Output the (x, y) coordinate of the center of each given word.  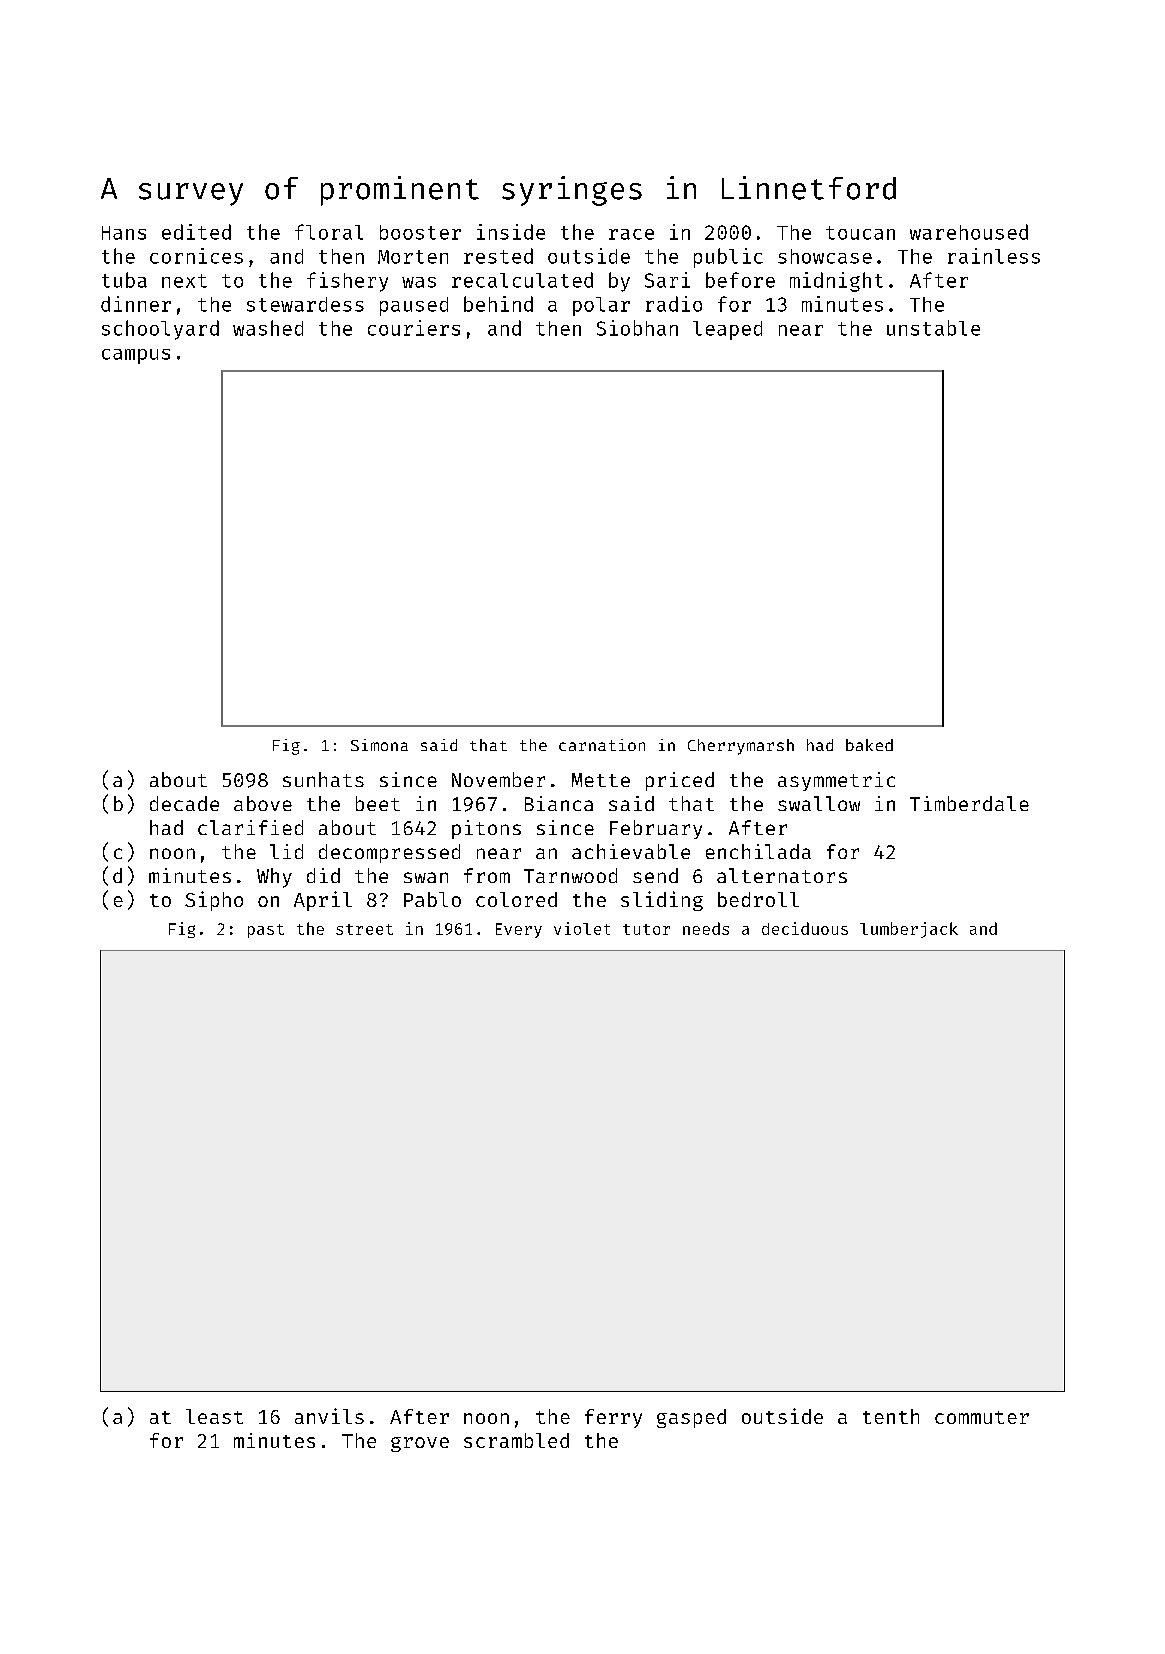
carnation (602, 745)
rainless (994, 256)
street (364, 929)
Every (519, 930)
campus (136, 356)
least (214, 1416)
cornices (196, 256)
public (728, 258)
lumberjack (909, 930)
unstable (933, 328)
